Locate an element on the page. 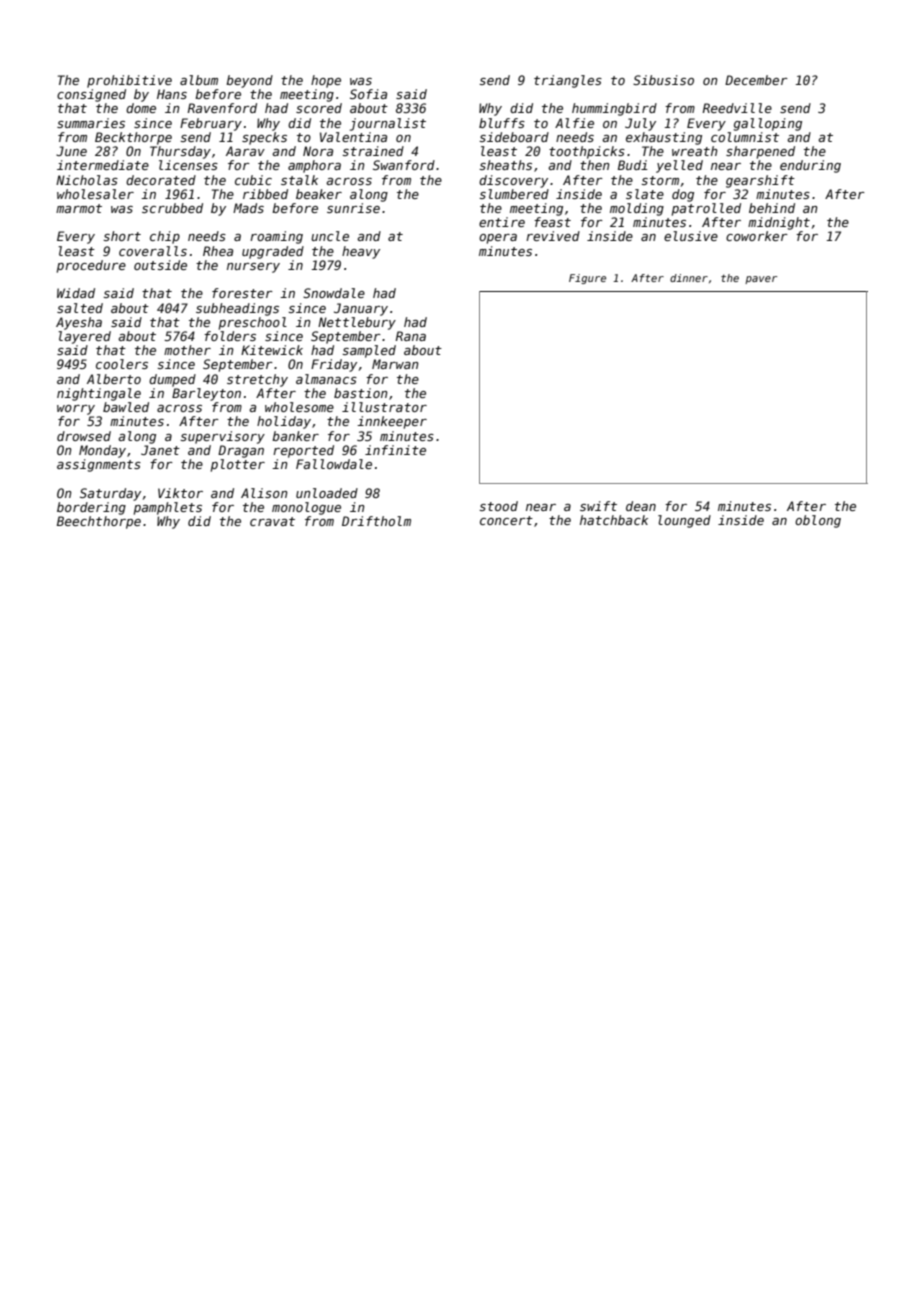  dean is located at coordinates (641, 506).
